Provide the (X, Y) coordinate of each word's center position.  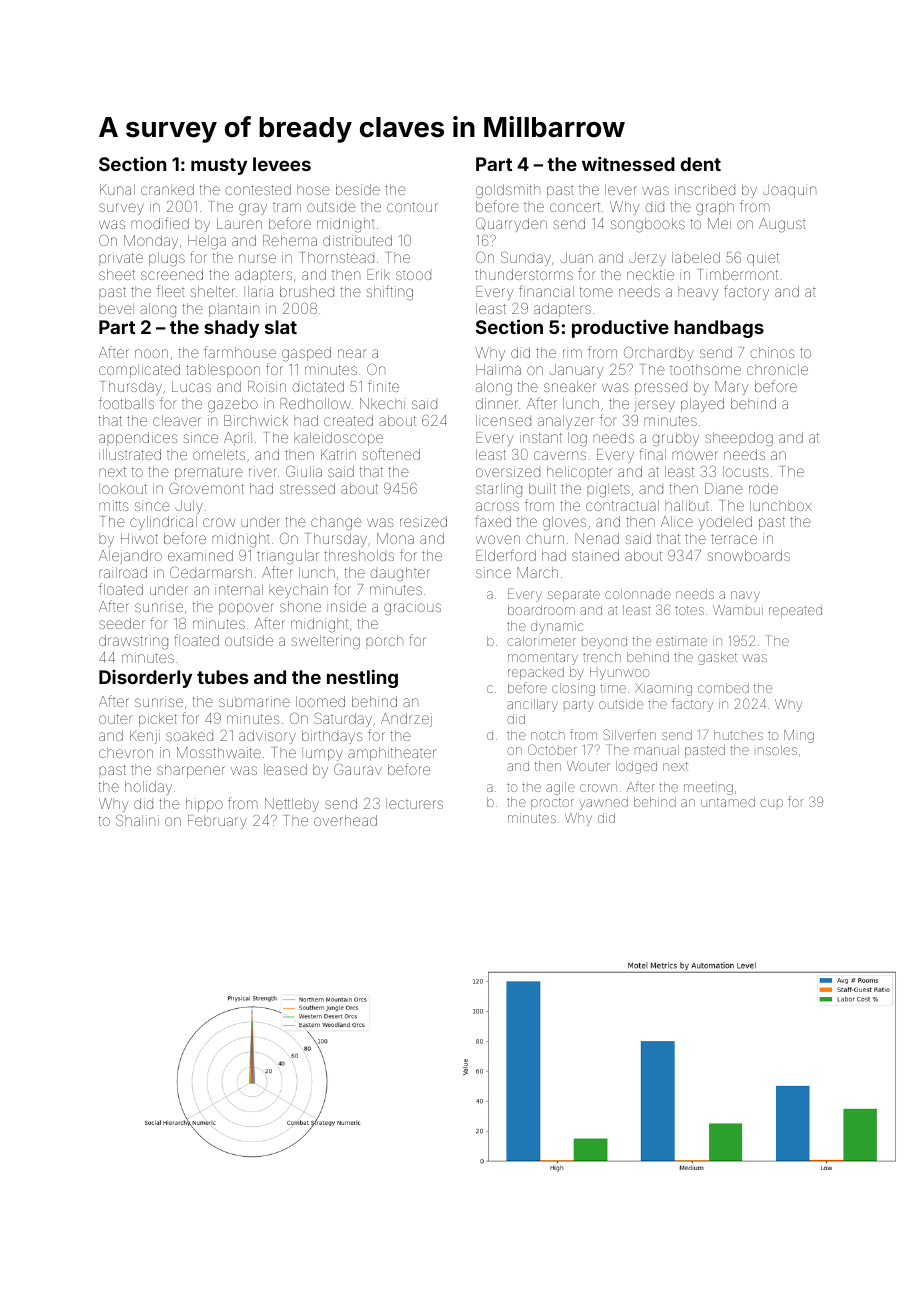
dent (700, 164)
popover (246, 609)
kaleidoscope (338, 439)
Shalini (137, 820)
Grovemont (206, 488)
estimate (681, 641)
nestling (362, 678)
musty (219, 166)
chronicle (777, 369)
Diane (724, 488)
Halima (498, 369)
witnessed (628, 163)
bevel (116, 308)
